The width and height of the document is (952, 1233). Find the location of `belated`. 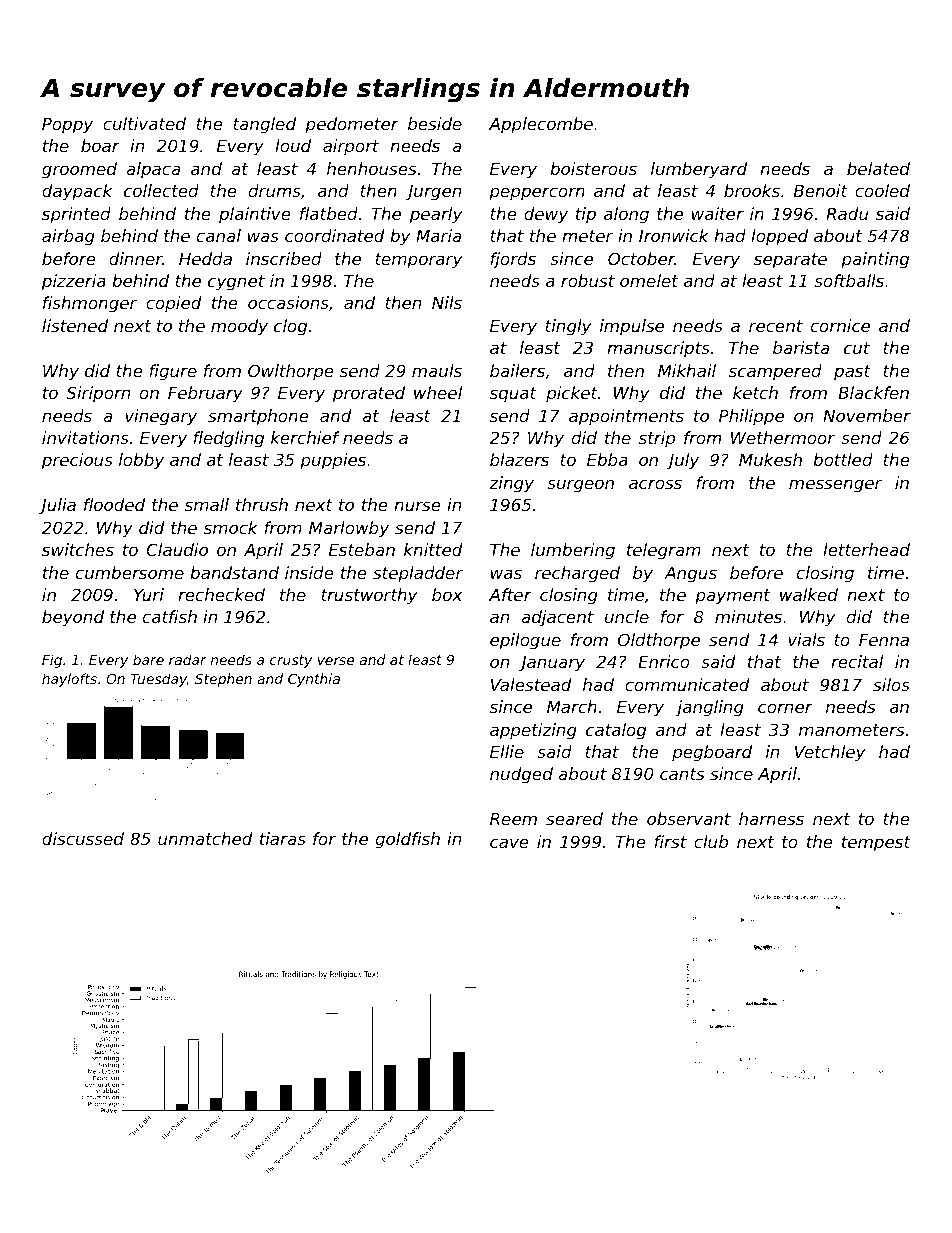

belated is located at coordinates (878, 168).
